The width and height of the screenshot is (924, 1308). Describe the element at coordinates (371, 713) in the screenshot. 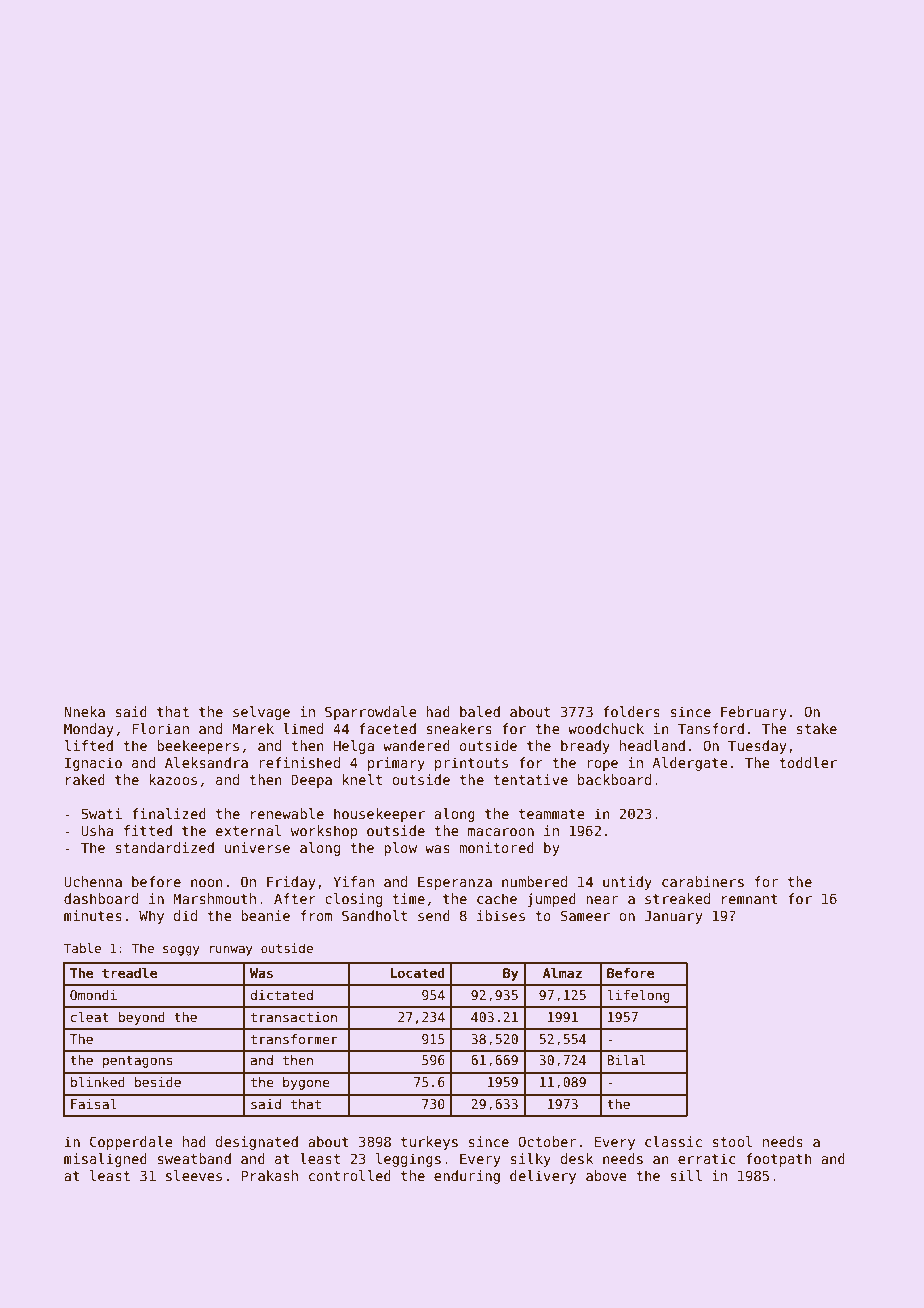

I see `Sparrowdale` at that location.
